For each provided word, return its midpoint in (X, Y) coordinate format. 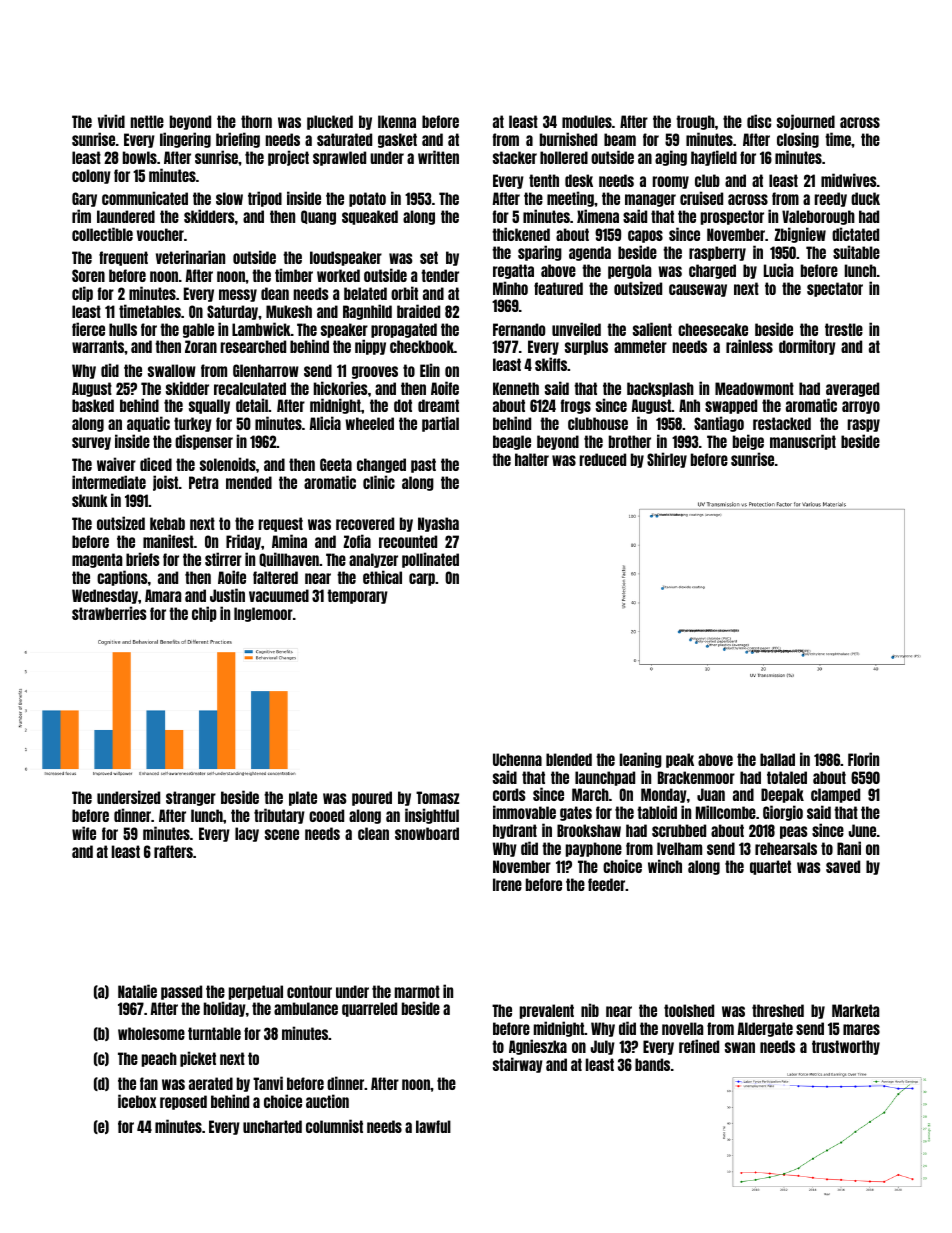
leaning (641, 760)
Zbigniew (800, 235)
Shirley (667, 460)
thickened (521, 234)
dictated (855, 234)
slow (229, 198)
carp (422, 579)
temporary (357, 596)
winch (665, 866)
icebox (137, 1101)
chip (204, 614)
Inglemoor (263, 614)
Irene (507, 884)
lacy (247, 834)
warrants (98, 346)
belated (365, 293)
